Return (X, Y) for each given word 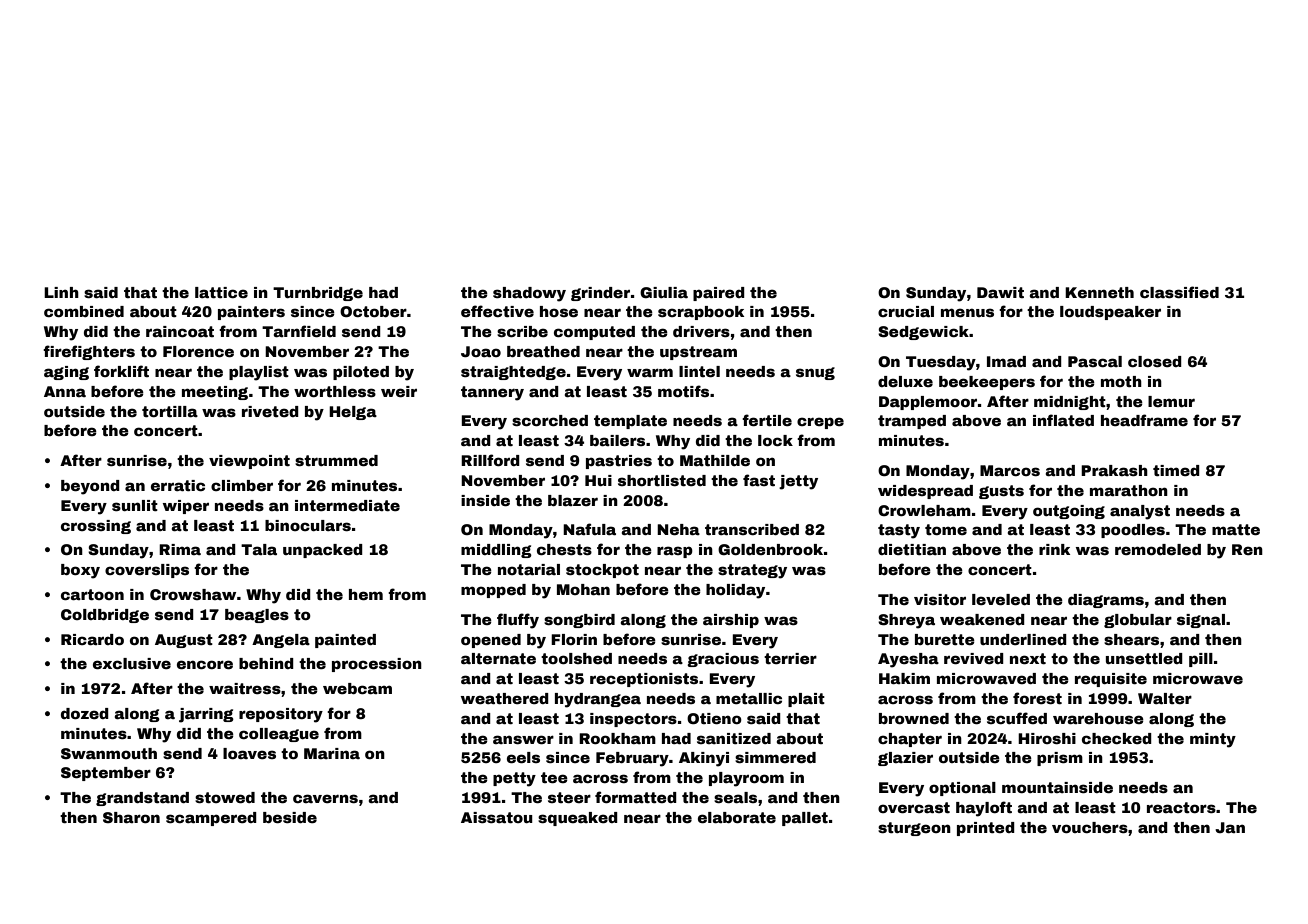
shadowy (529, 294)
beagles (257, 616)
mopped (493, 591)
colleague (279, 735)
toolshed (576, 658)
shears (1131, 639)
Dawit (1000, 292)
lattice (221, 292)
